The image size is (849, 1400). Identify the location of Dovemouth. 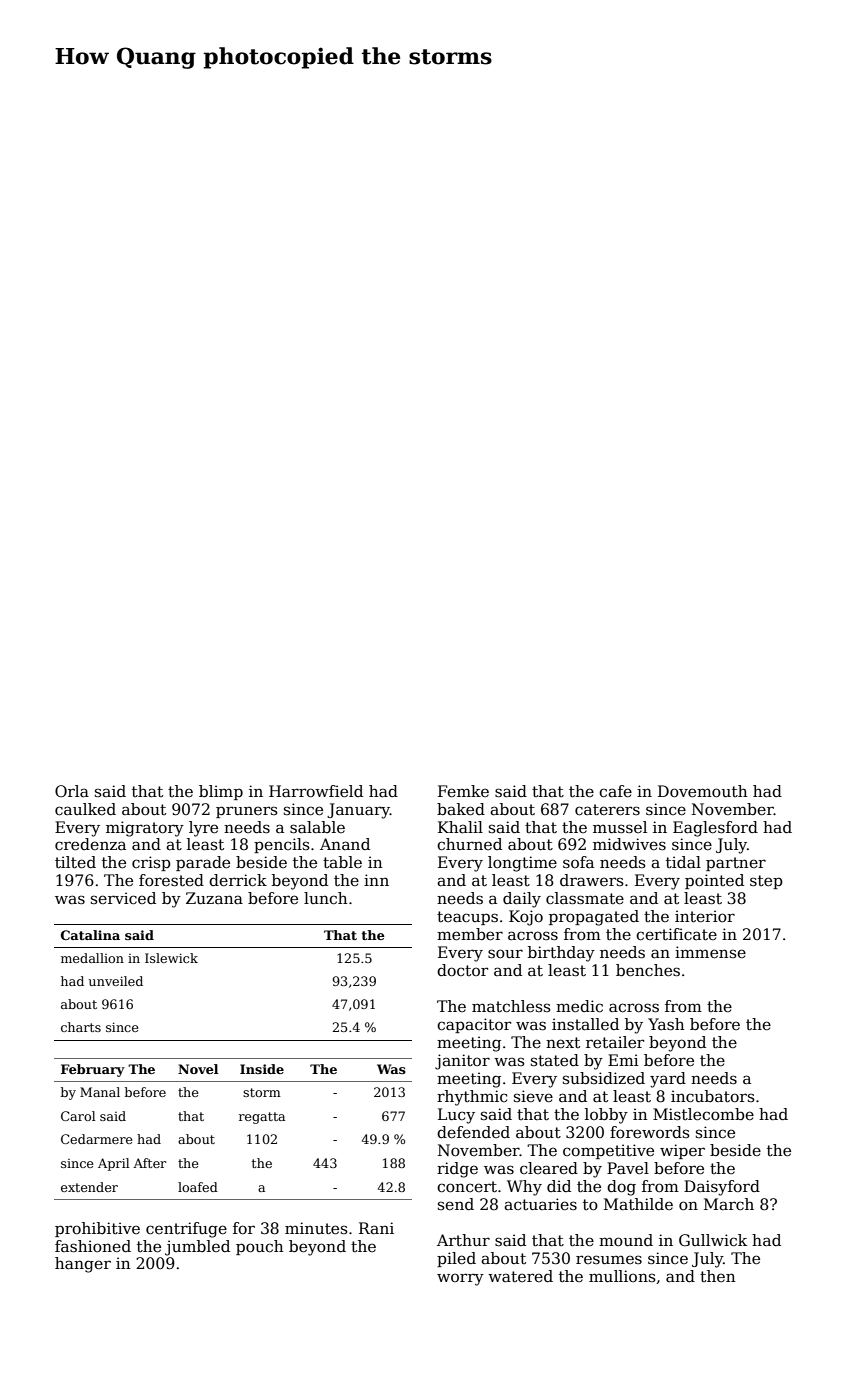
(703, 791).
